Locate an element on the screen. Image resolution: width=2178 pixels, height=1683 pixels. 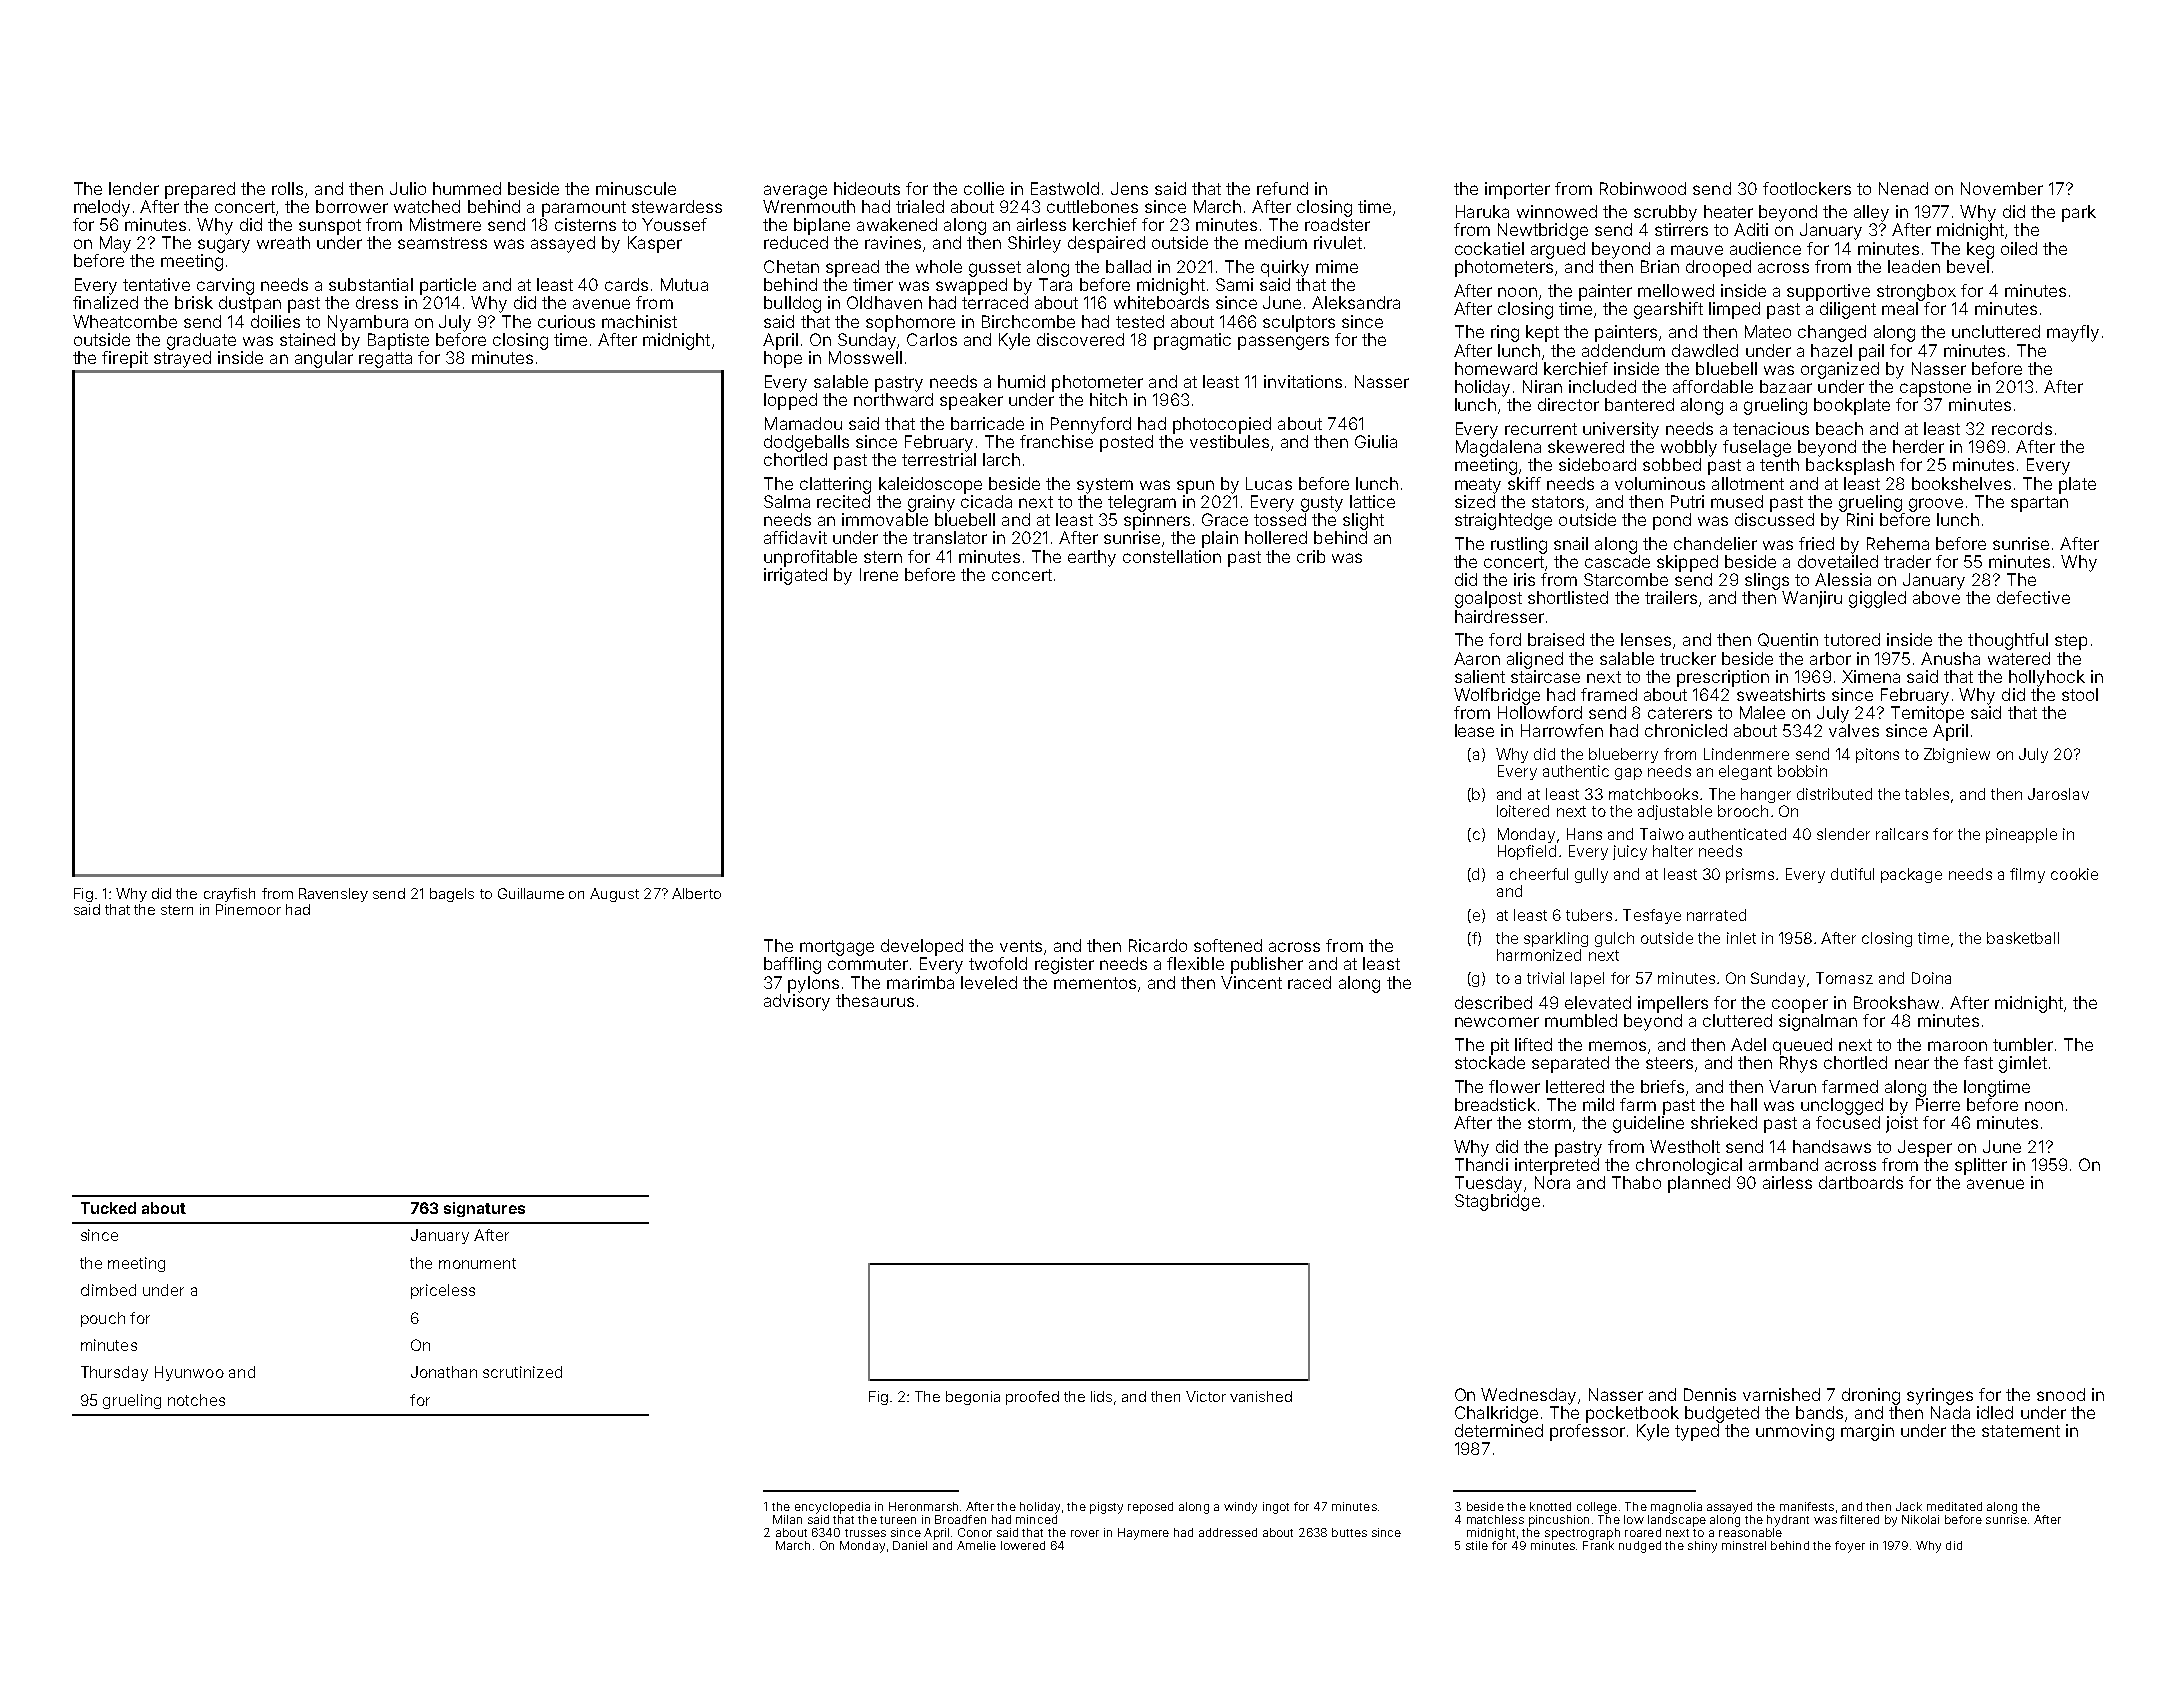
Thandi is located at coordinates (1481, 1164).
